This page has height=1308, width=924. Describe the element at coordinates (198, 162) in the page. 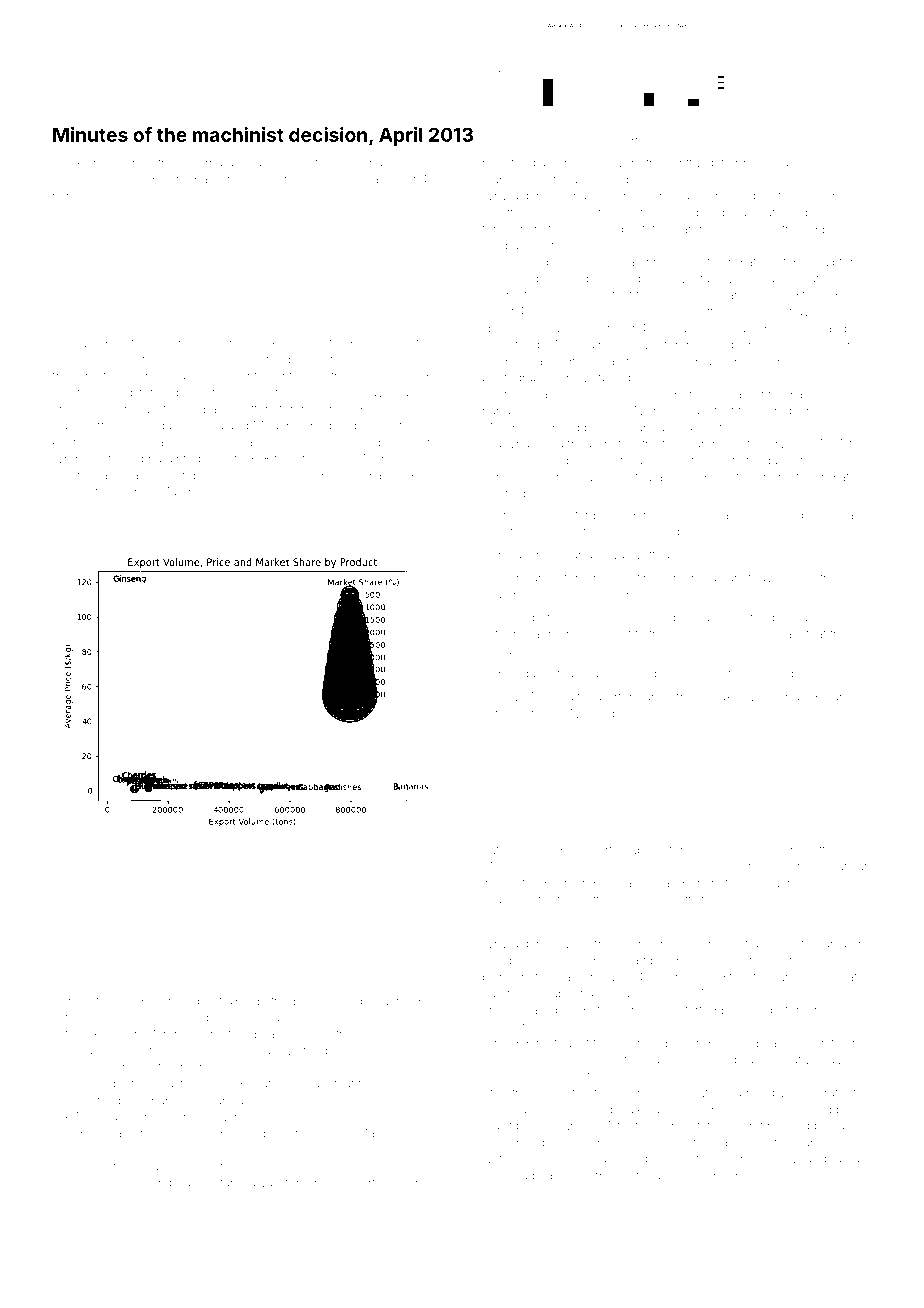

I see `forlorn` at that location.
